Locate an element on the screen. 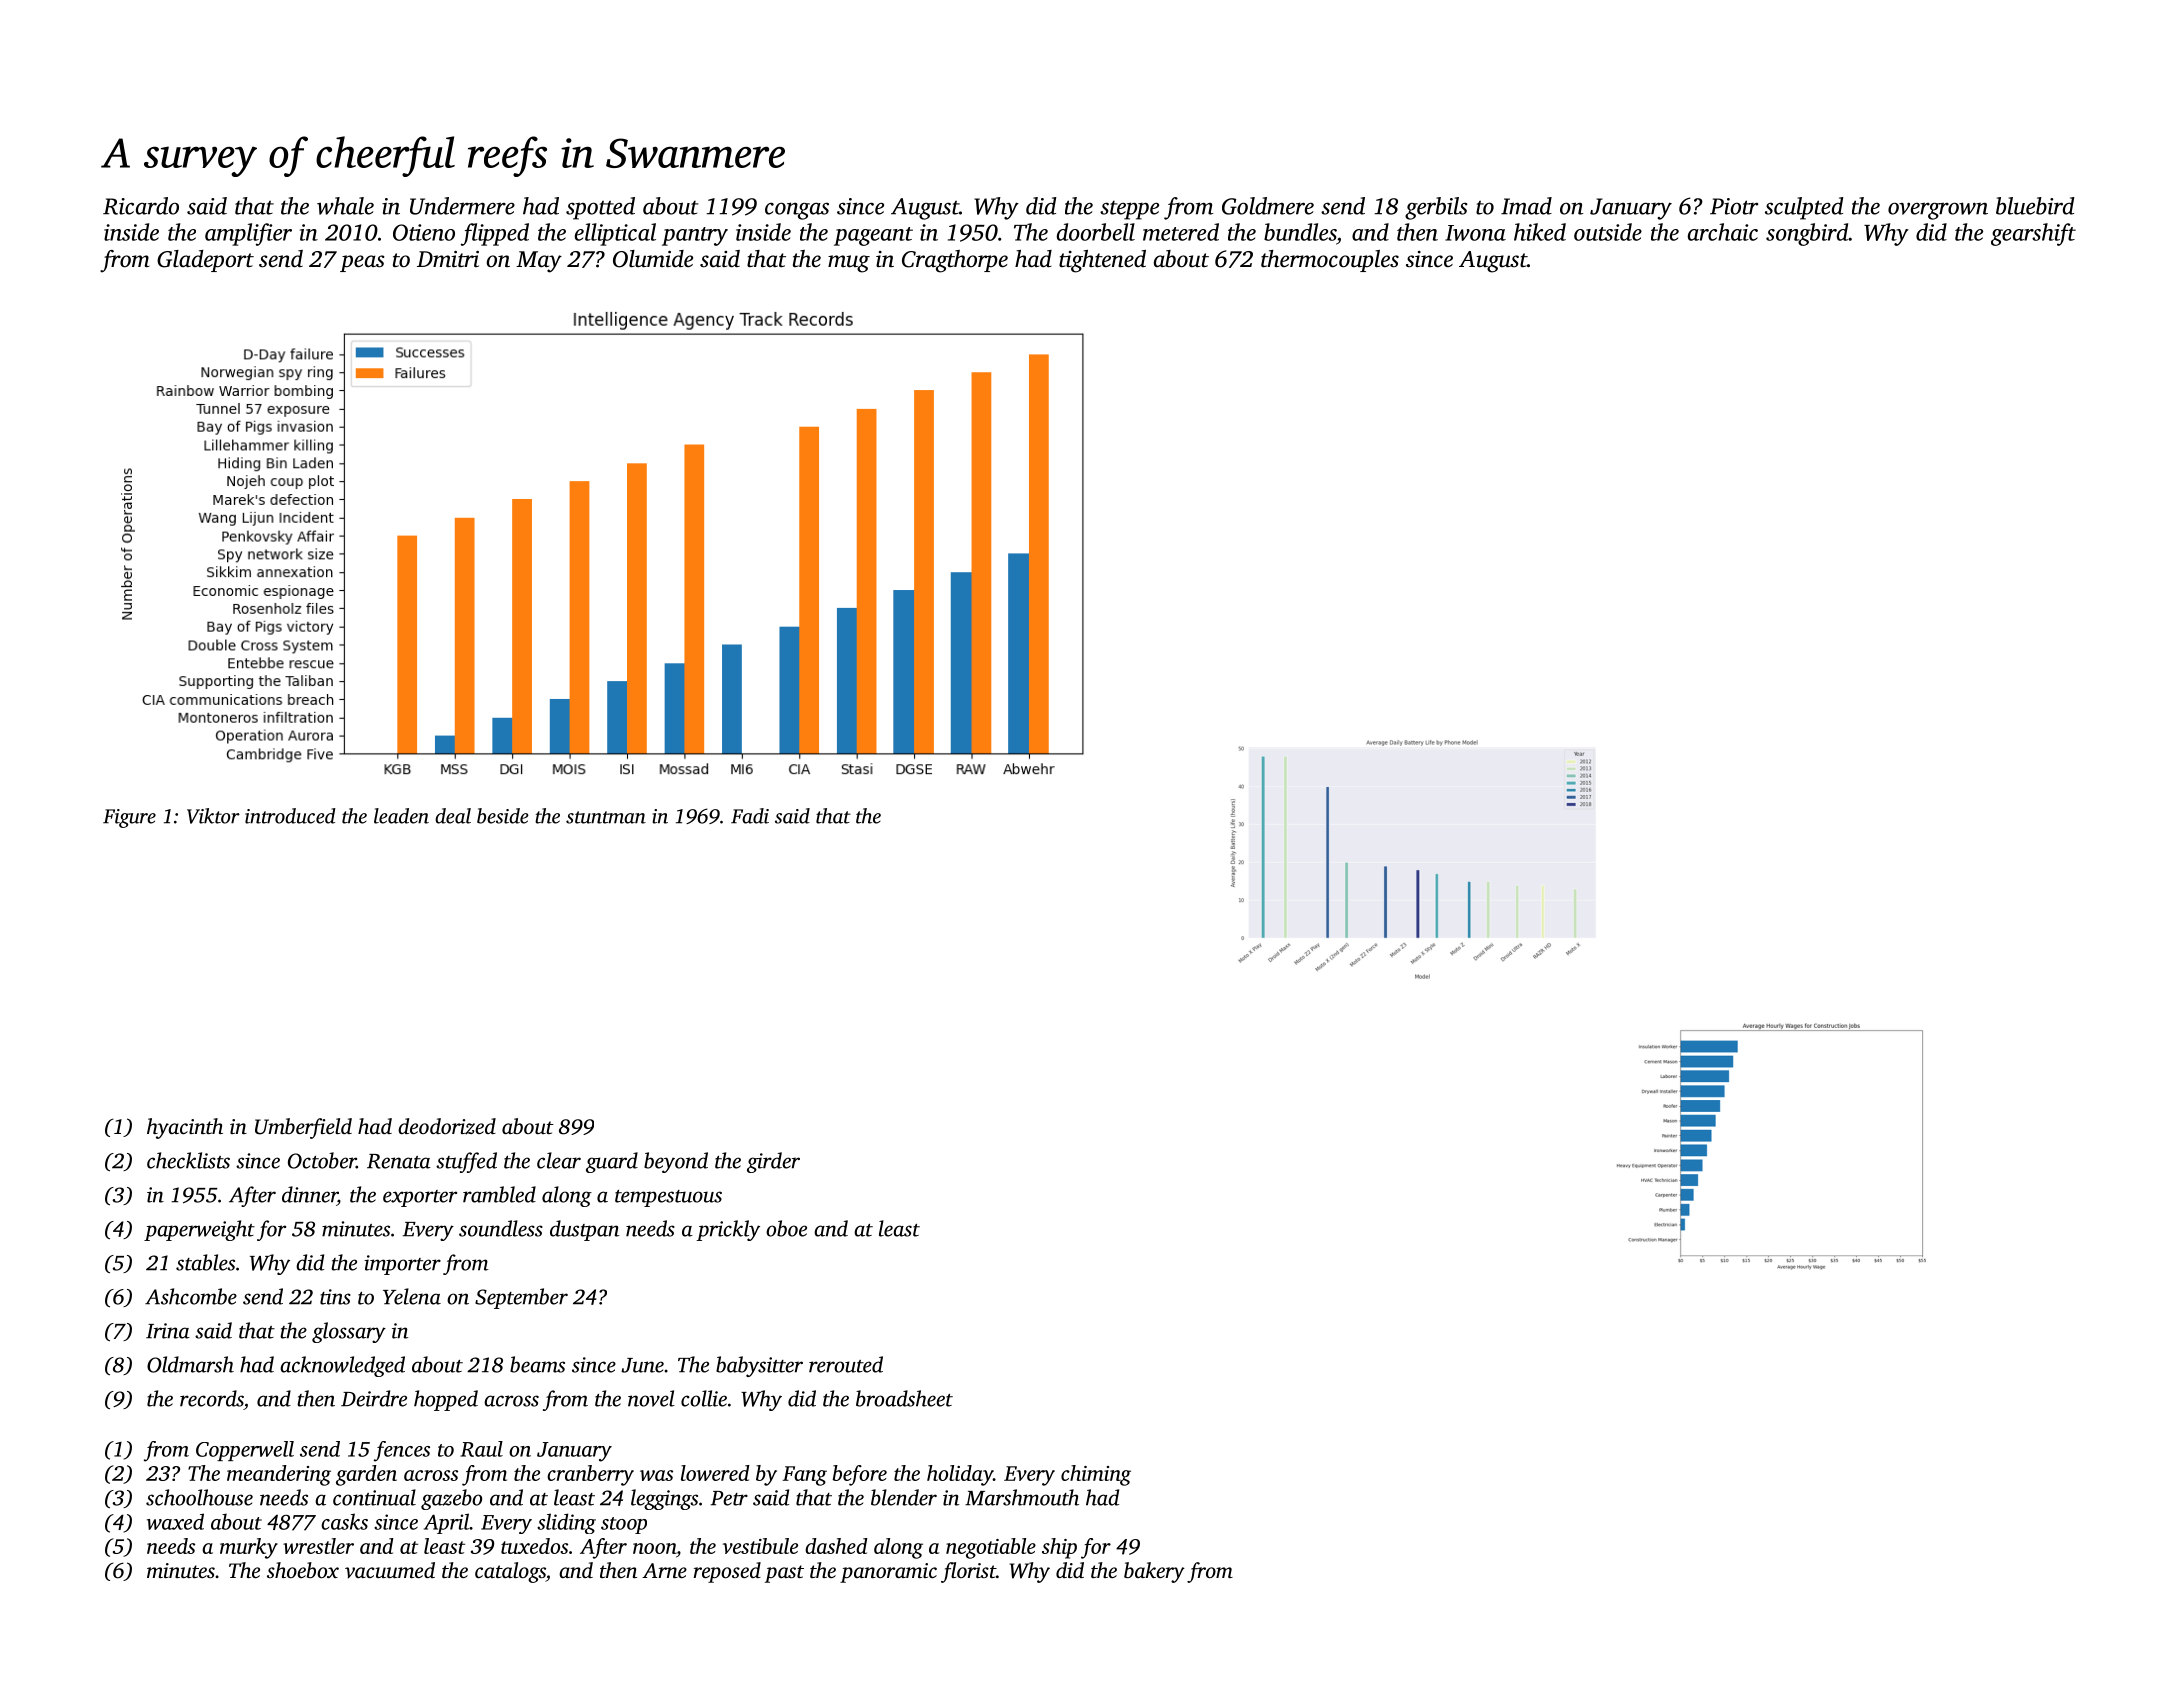  gearshift is located at coordinates (2033, 234).
